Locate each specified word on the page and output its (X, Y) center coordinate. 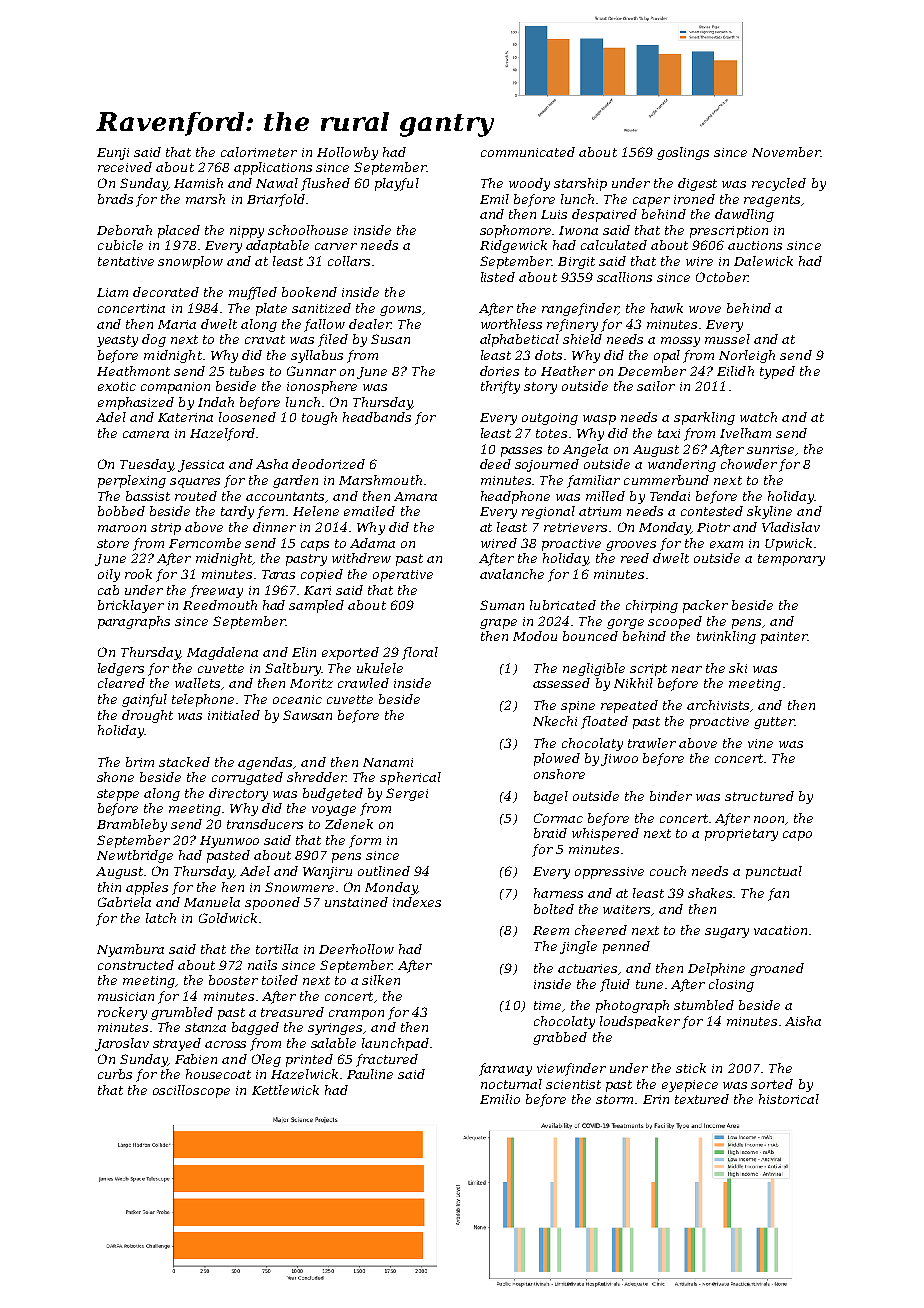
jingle (578, 947)
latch (161, 918)
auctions (755, 245)
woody (529, 184)
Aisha (803, 1021)
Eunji (113, 154)
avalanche (512, 574)
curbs (115, 1074)
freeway (216, 591)
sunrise (770, 449)
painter (784, 638)
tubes (247, 371)
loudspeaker (640, 1022)
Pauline (370, 1074)
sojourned (547, 465)
